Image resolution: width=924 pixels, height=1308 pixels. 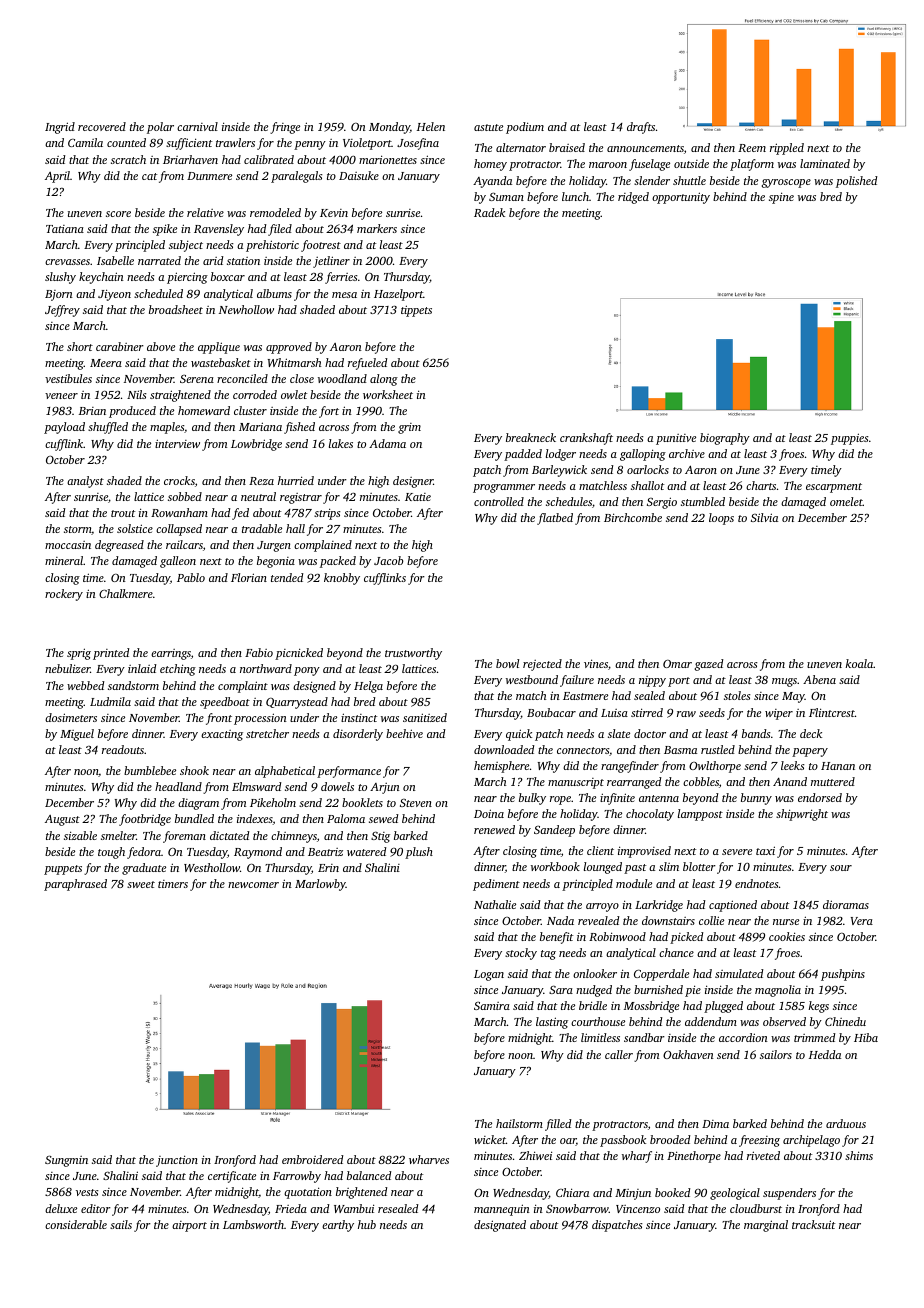 What do you see at coordinates (856, 182) in the document?
I see `polished` at bounding box center [856, 182].
